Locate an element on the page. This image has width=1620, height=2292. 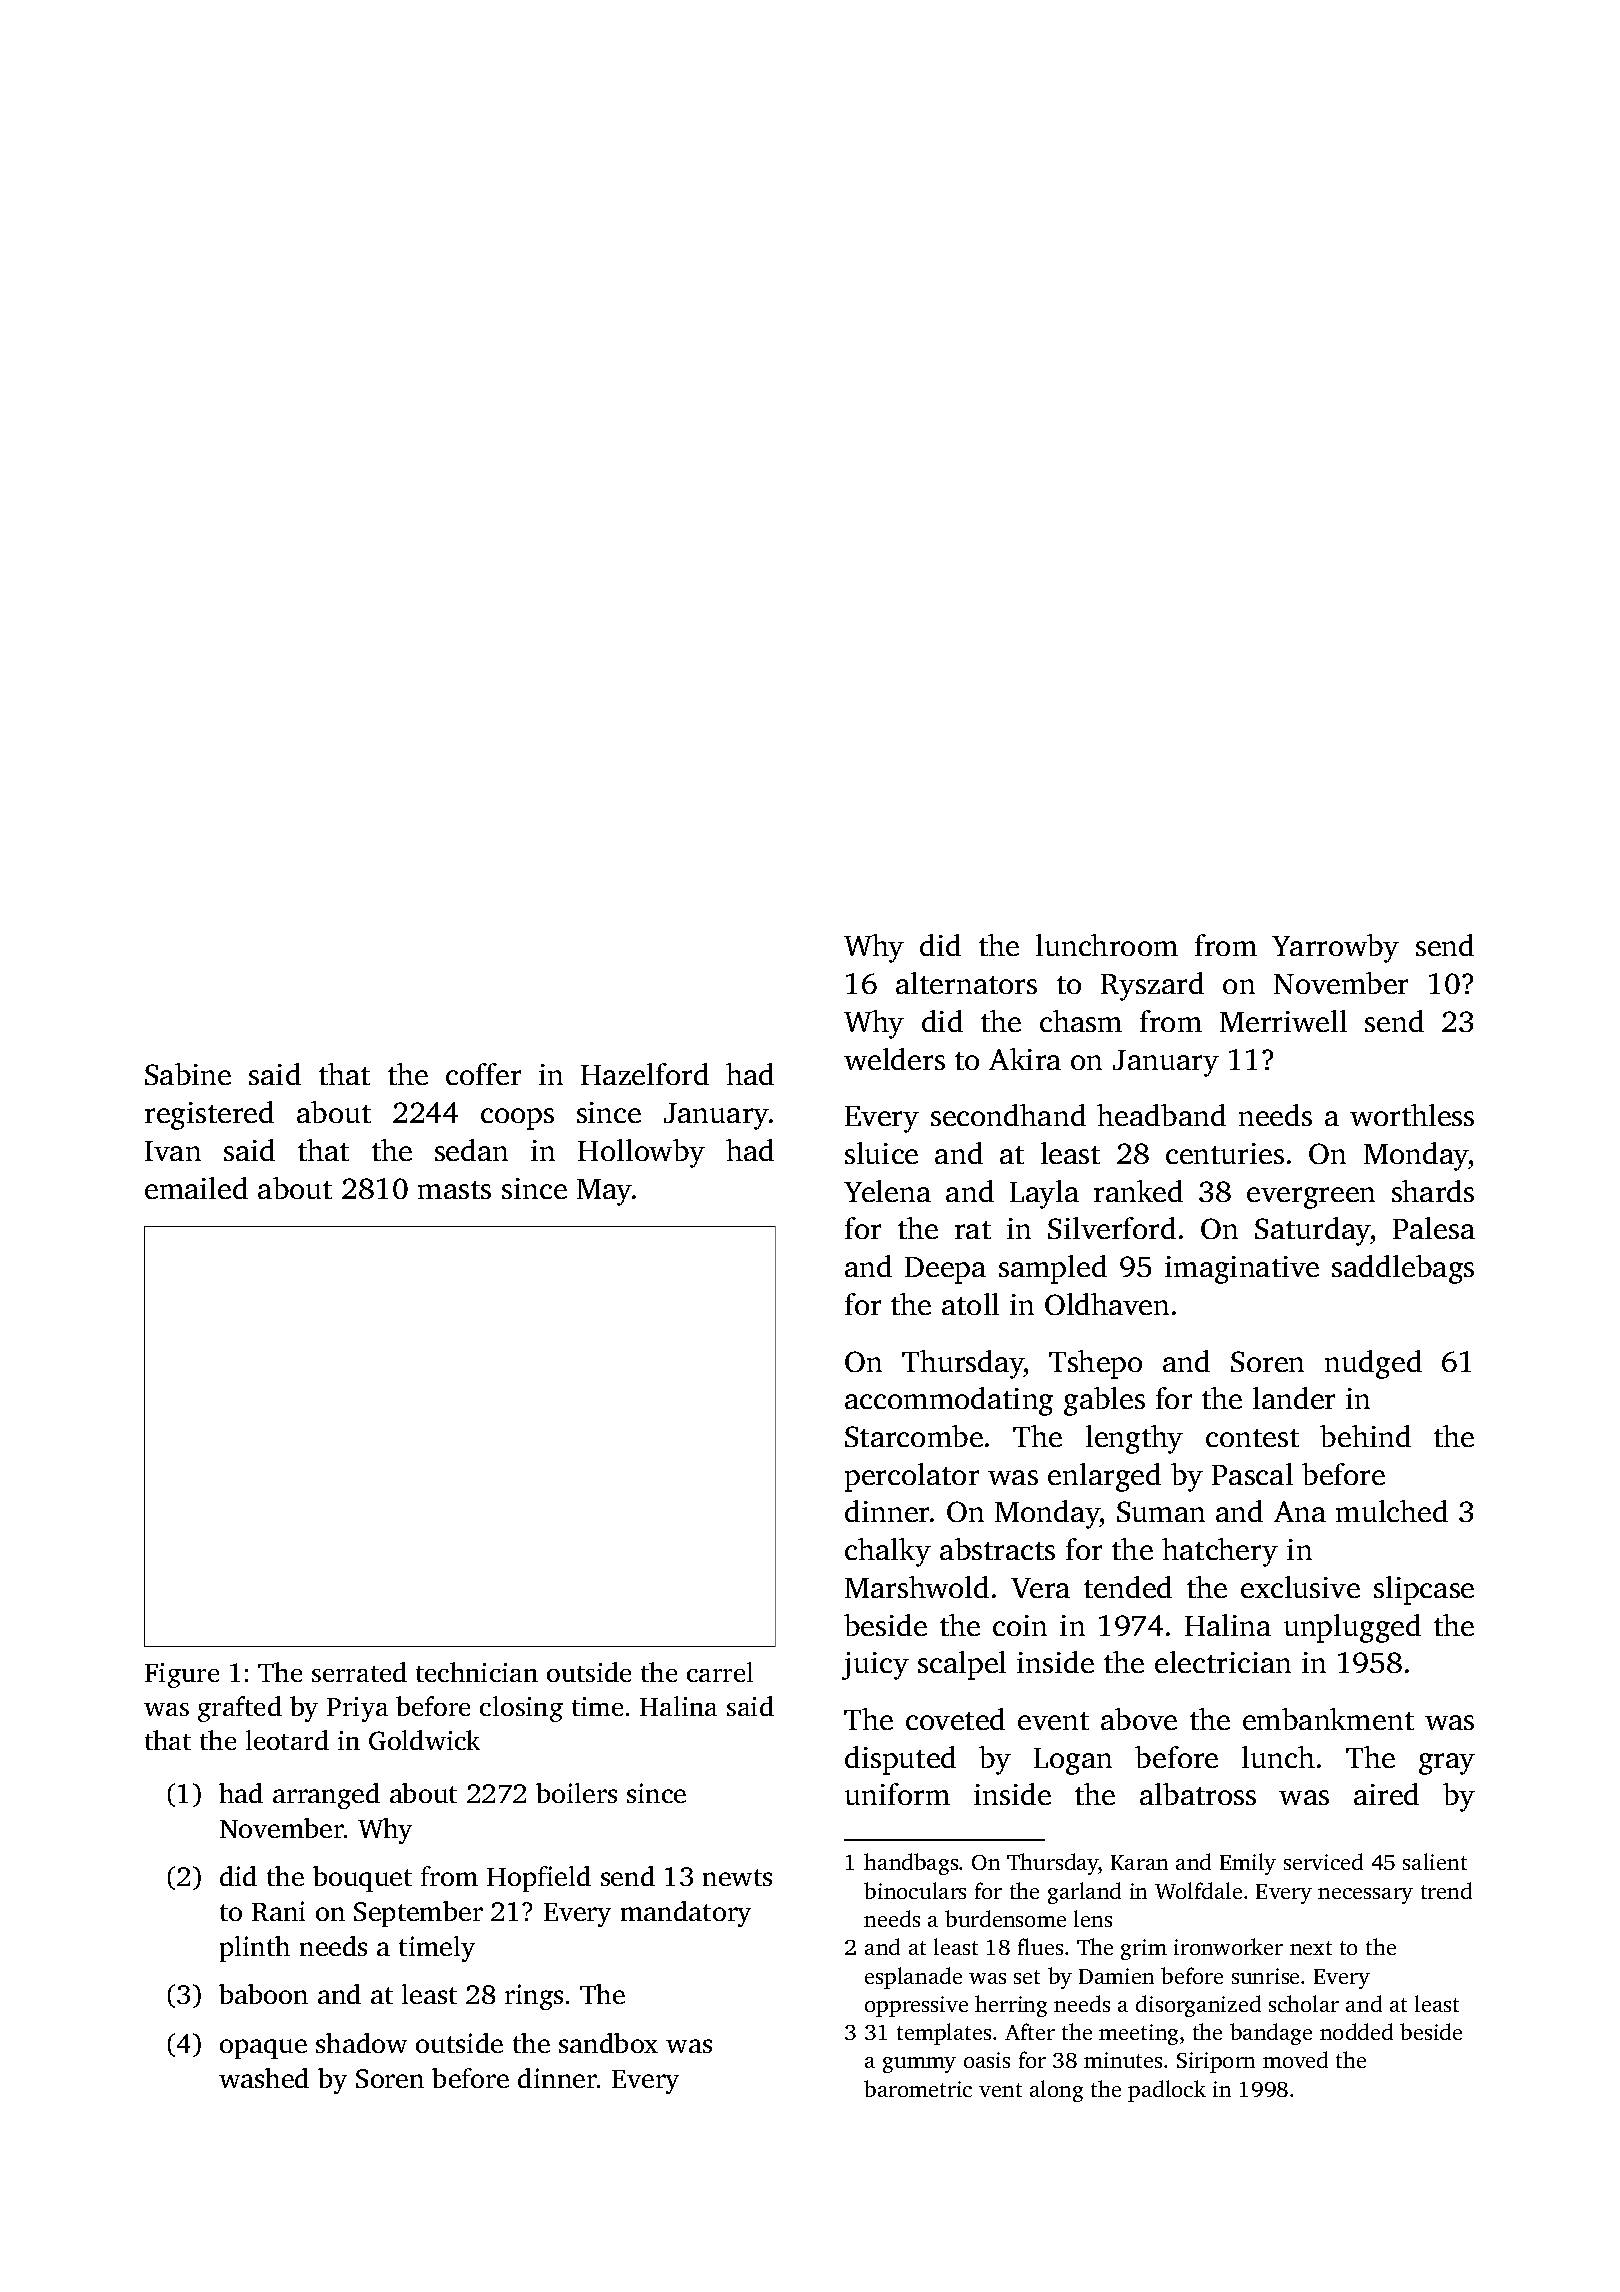
padlock is located at coordinates (1167, 2091).
